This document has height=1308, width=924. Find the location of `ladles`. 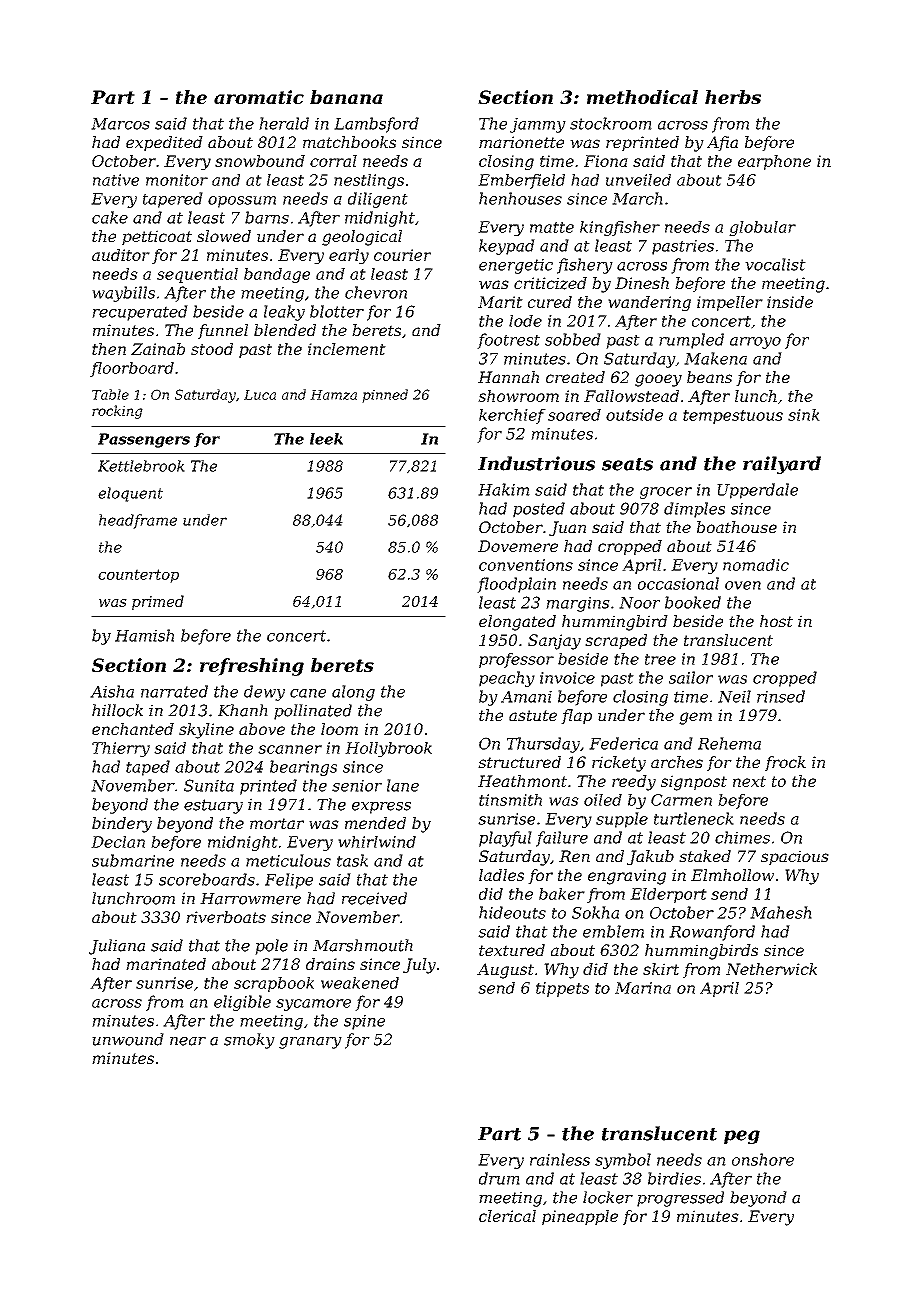

ladles is located at coordinates (501, 875).
